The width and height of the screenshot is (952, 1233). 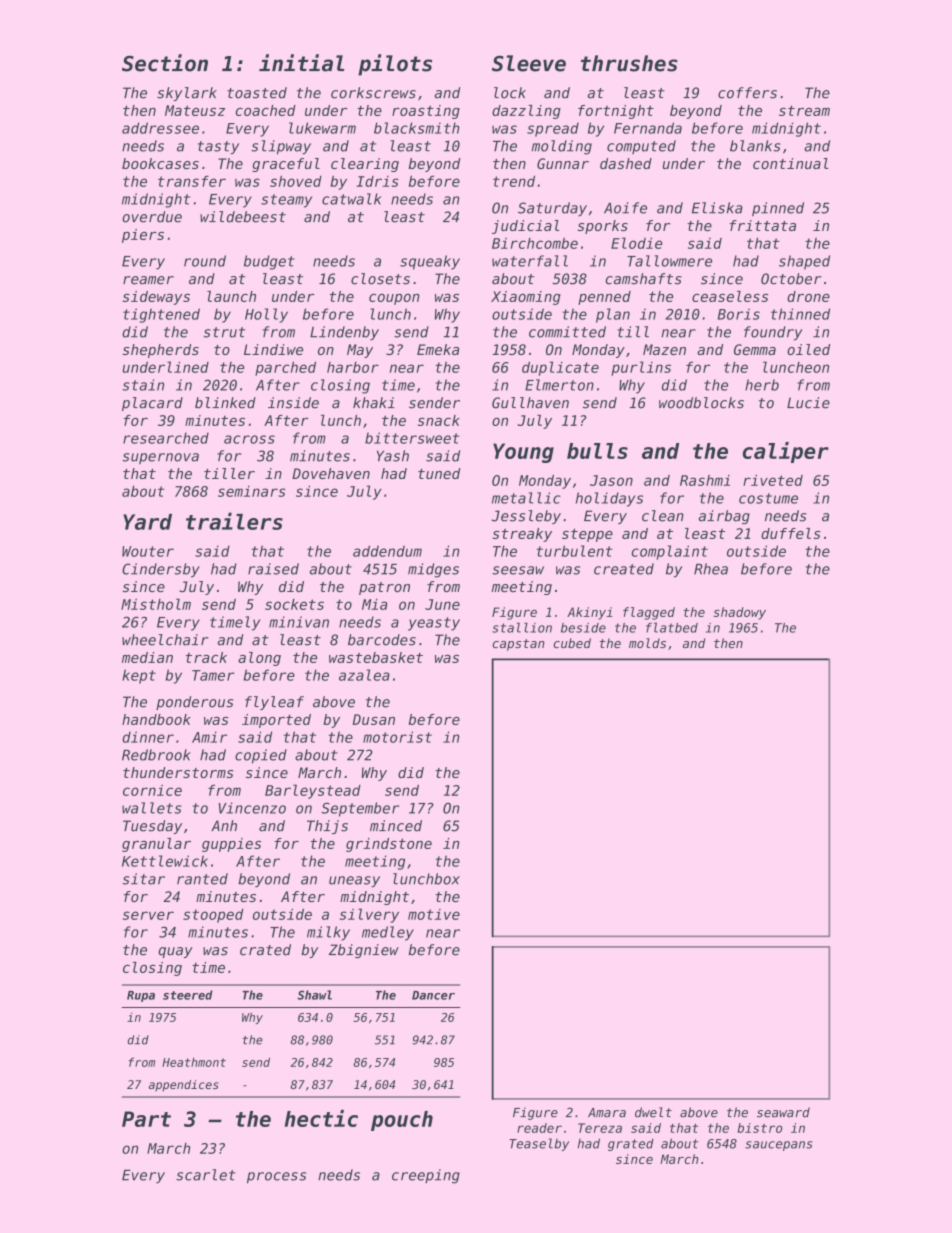 I want to click on process, so click(x=276, y=1178).
